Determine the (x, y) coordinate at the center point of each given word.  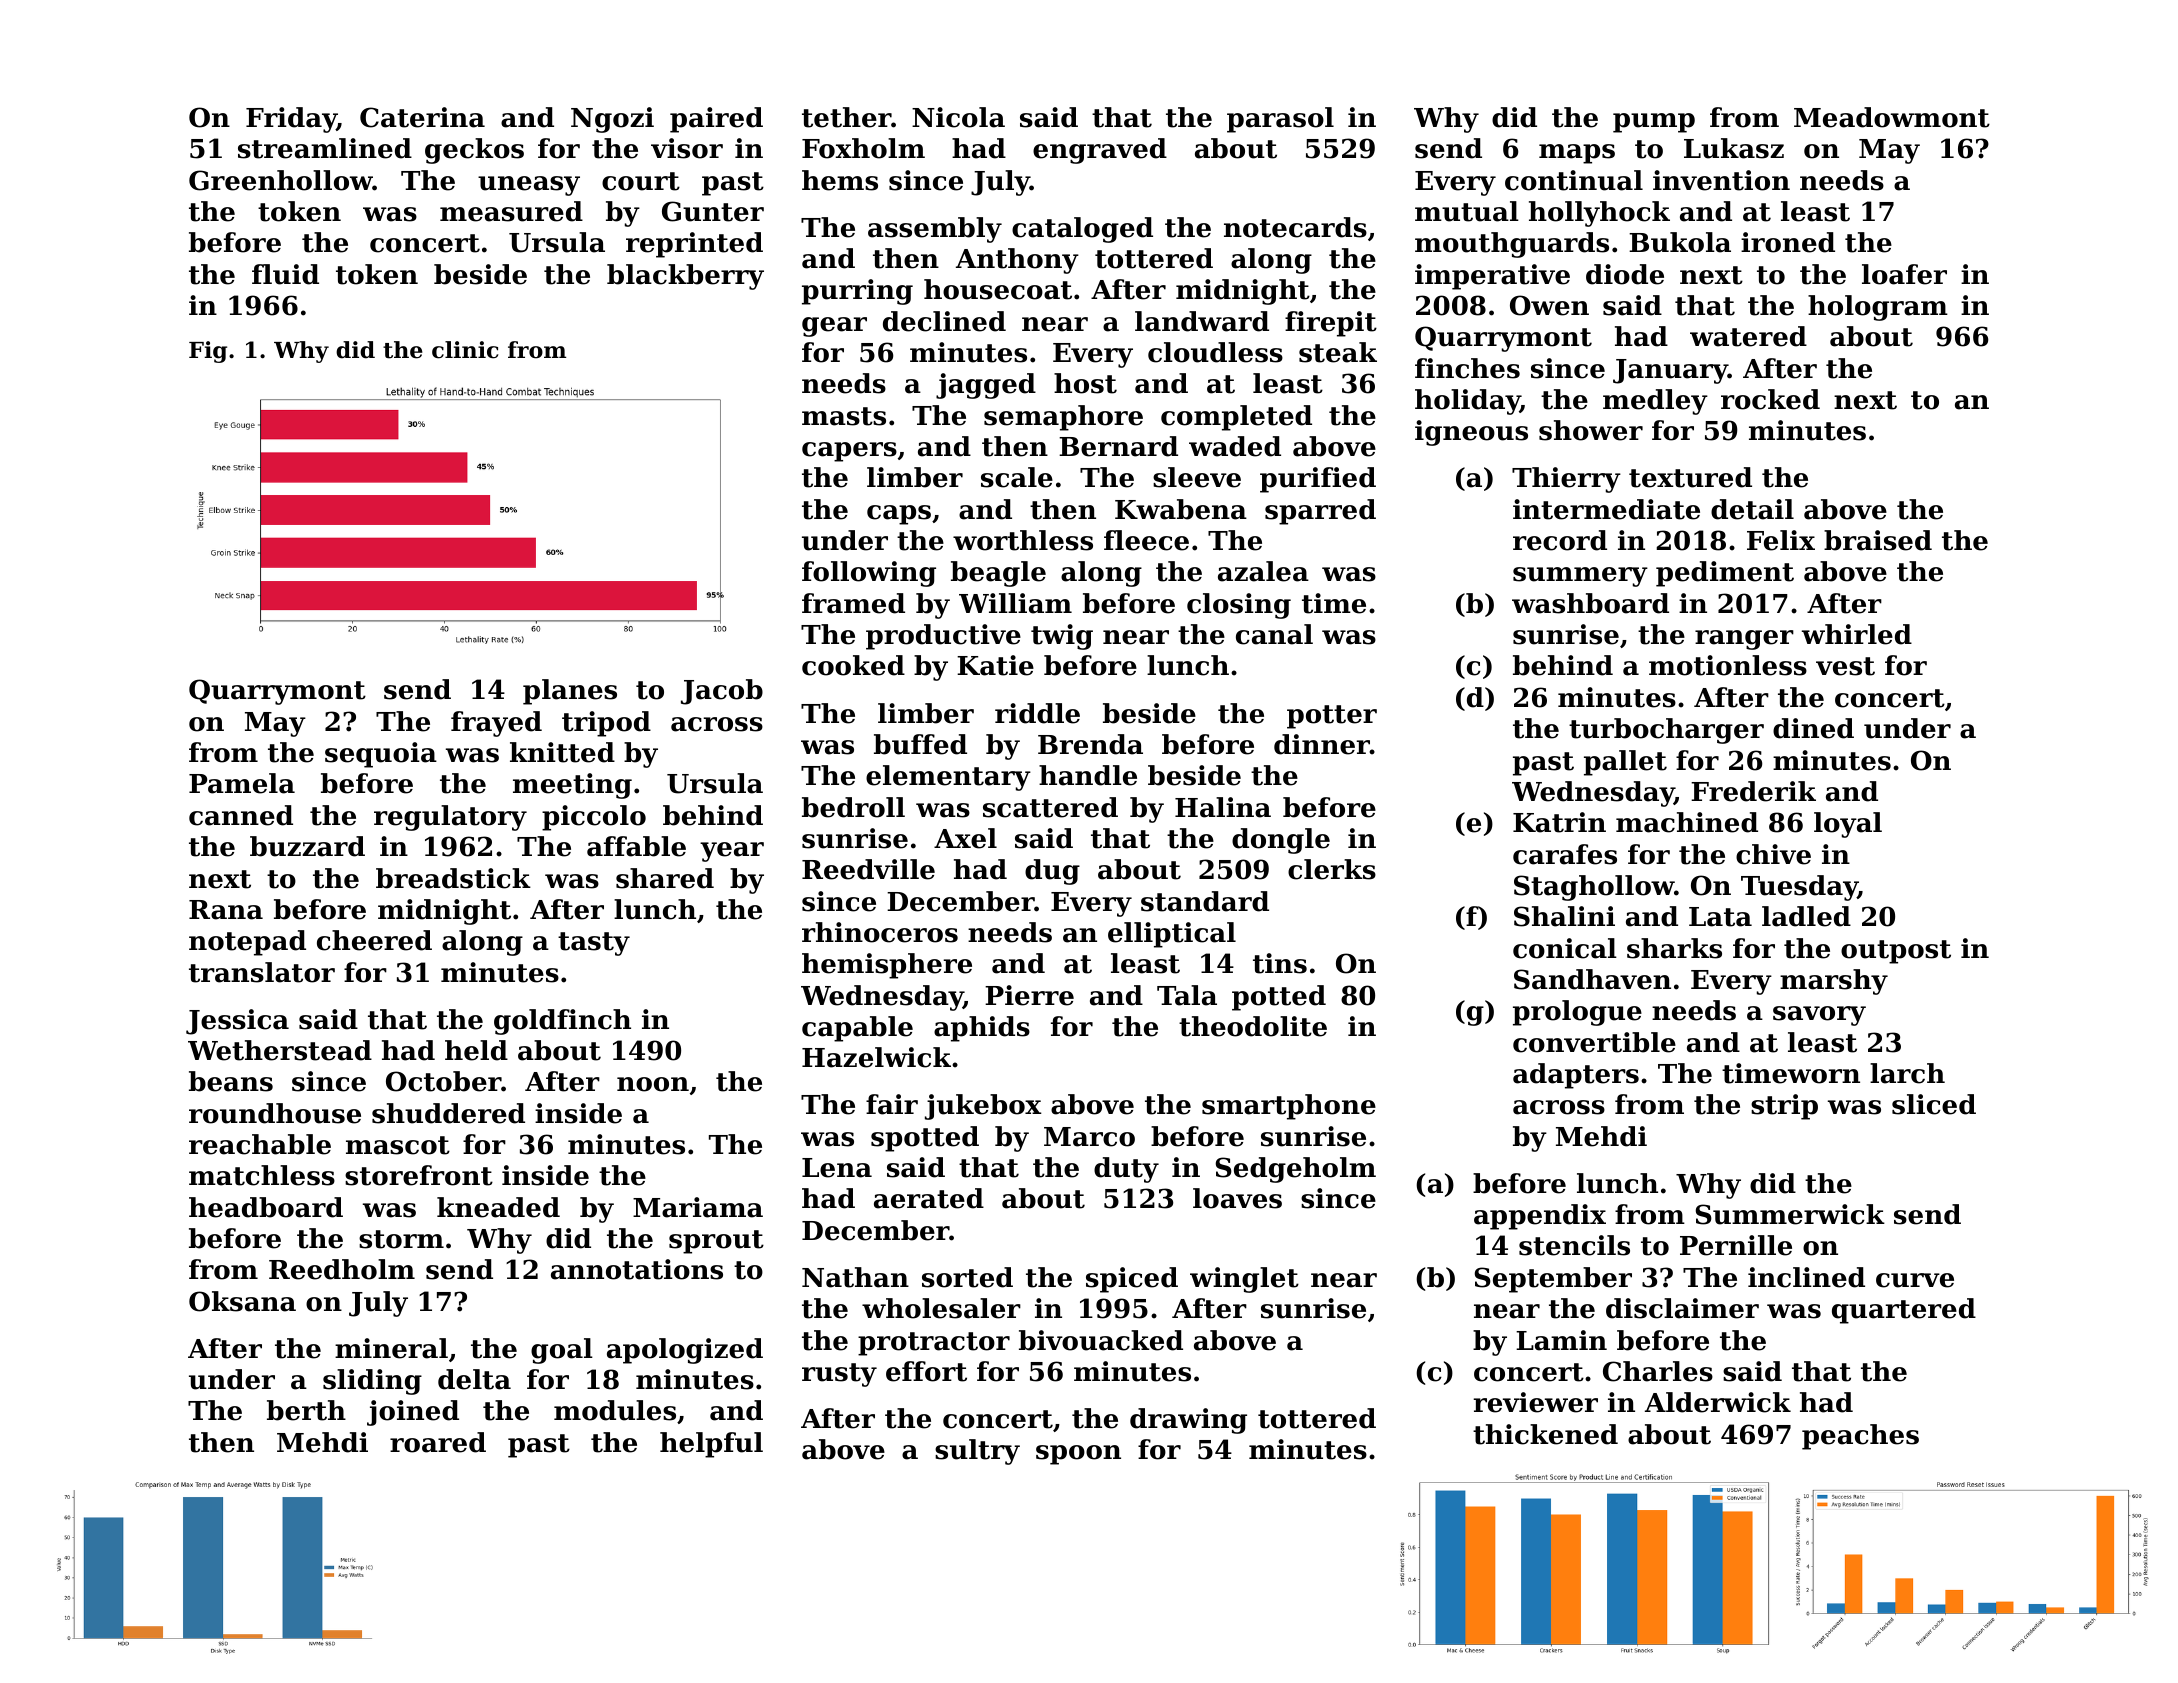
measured (511, 211)
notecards (1295, 227)
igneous (1471, 433)
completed (1236, 418)
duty (1126, 1170)
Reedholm (342, 1269)
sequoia (381, 755)
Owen (1549, 305)
